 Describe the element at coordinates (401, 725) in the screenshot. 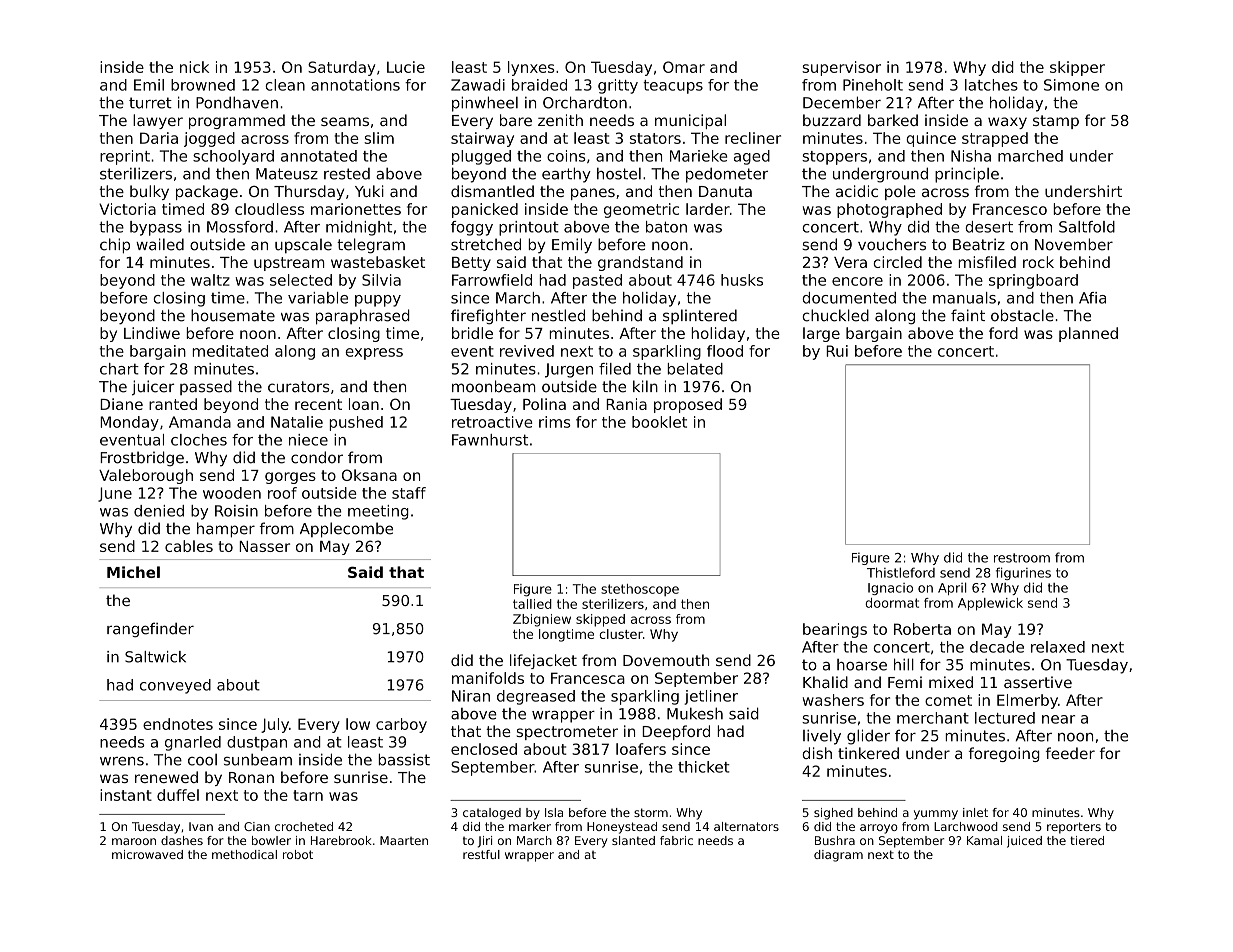

I see `carboy` at that location.
